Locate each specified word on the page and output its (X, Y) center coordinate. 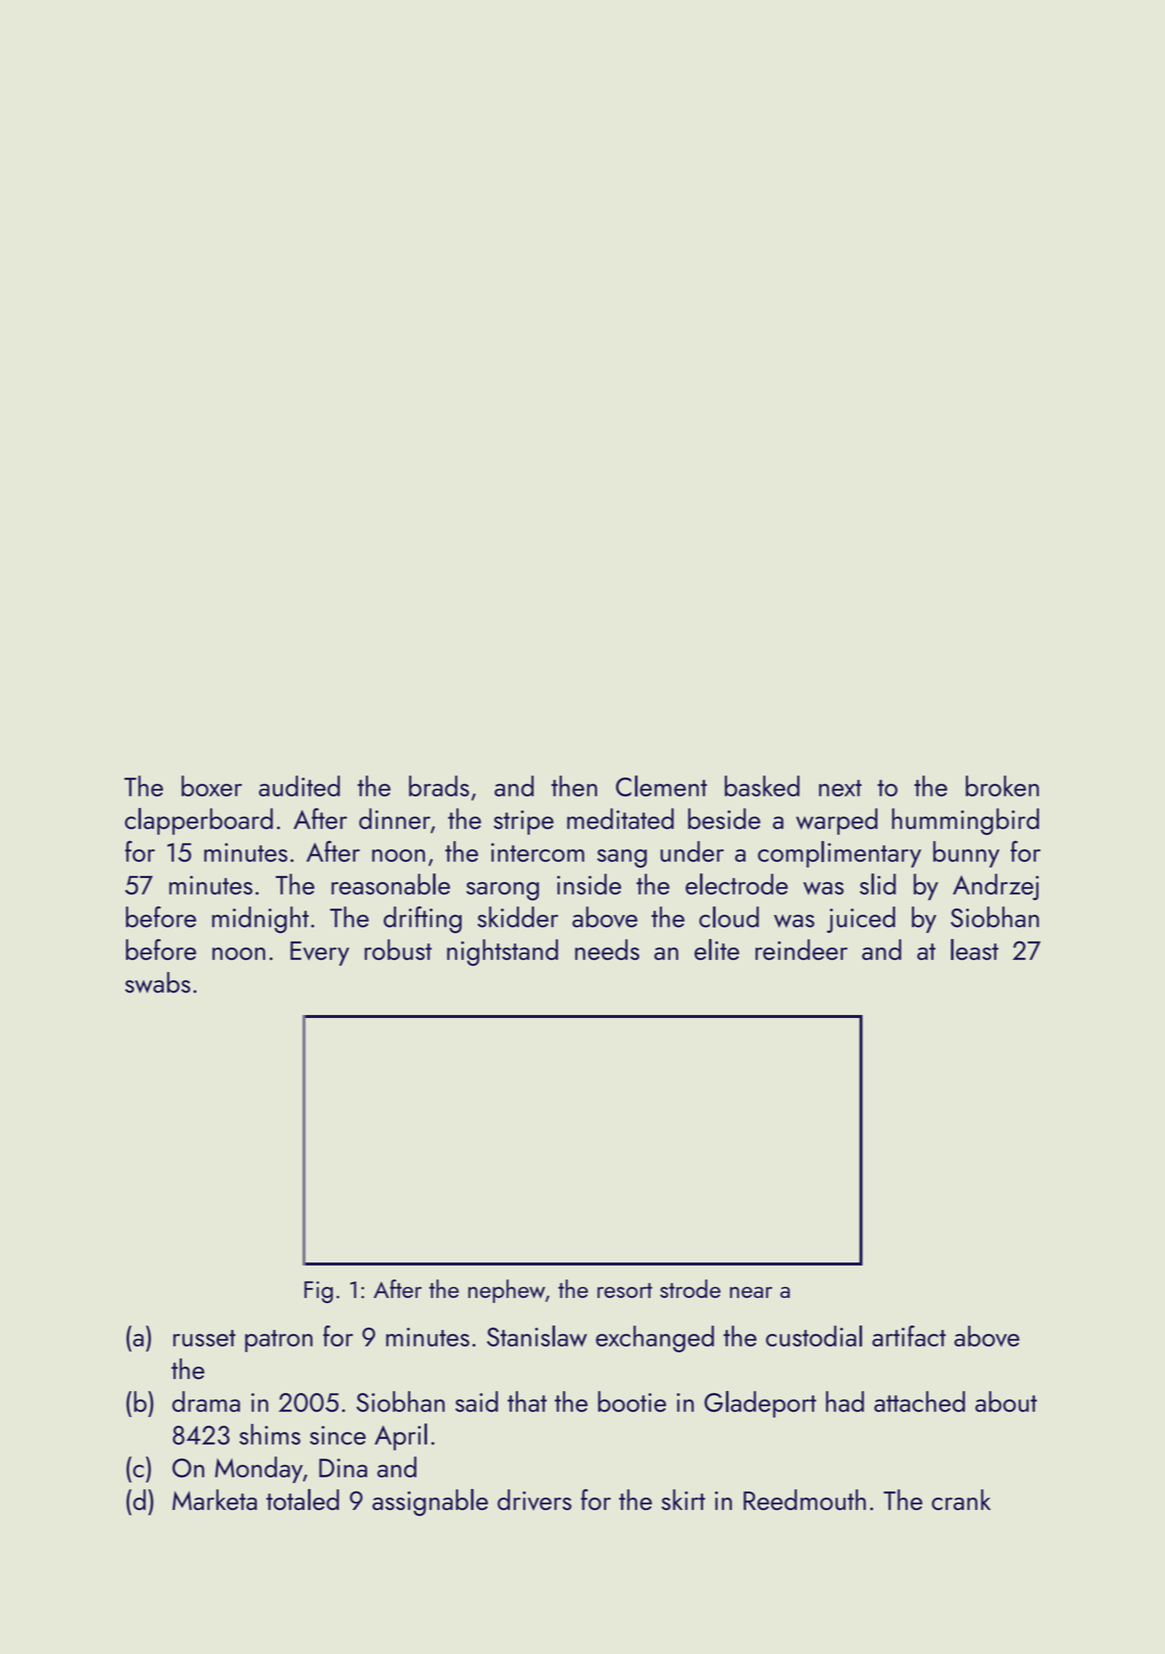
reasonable (390, 884)
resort (624, 1290)
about (1006, 1401)
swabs (157, 982)
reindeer (801, 949)
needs (607, 949)
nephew (506, 1291)
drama (206, 1401)
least (975, 949)
